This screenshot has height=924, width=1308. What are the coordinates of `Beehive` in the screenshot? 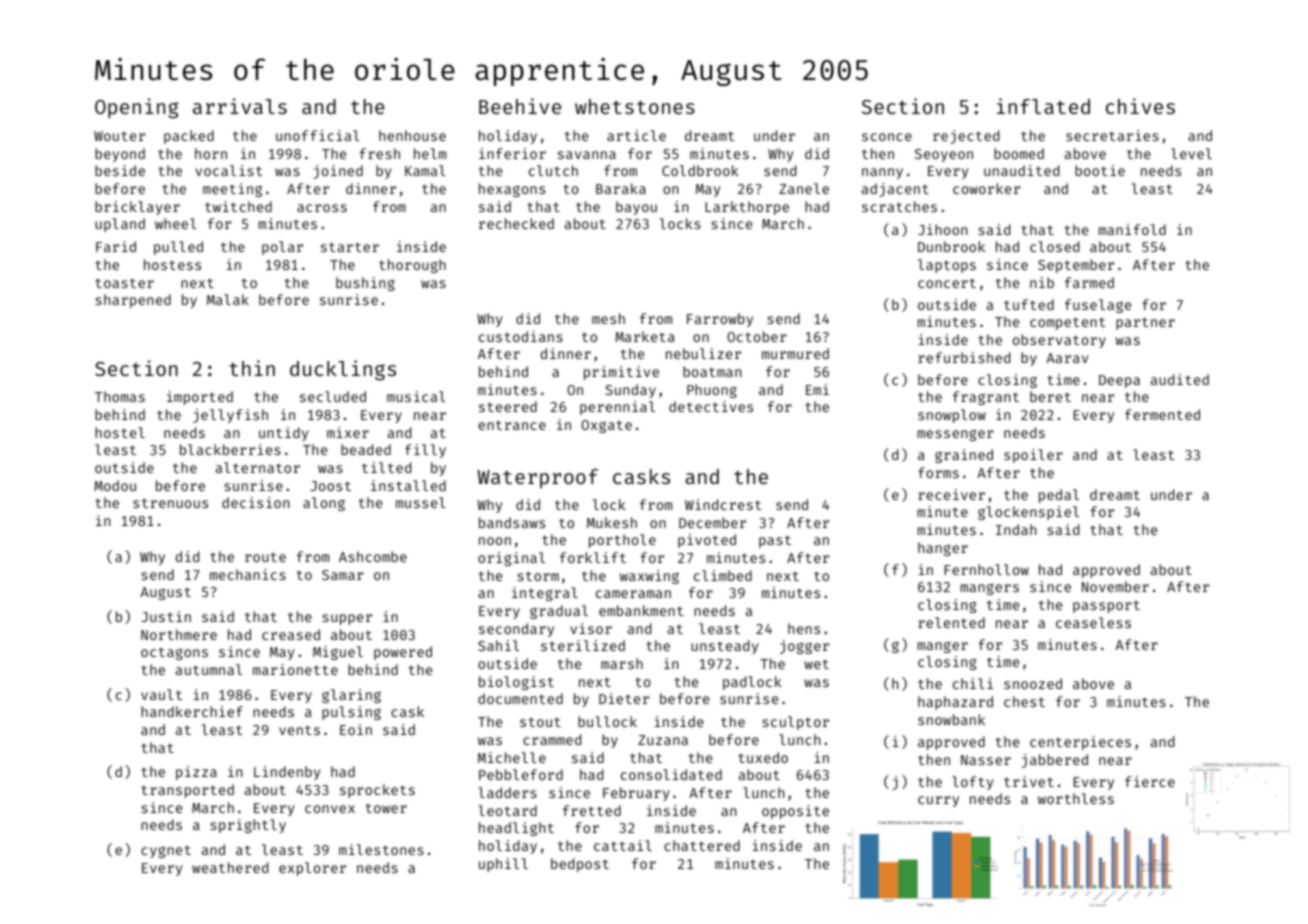 It's located at (520, 106).
